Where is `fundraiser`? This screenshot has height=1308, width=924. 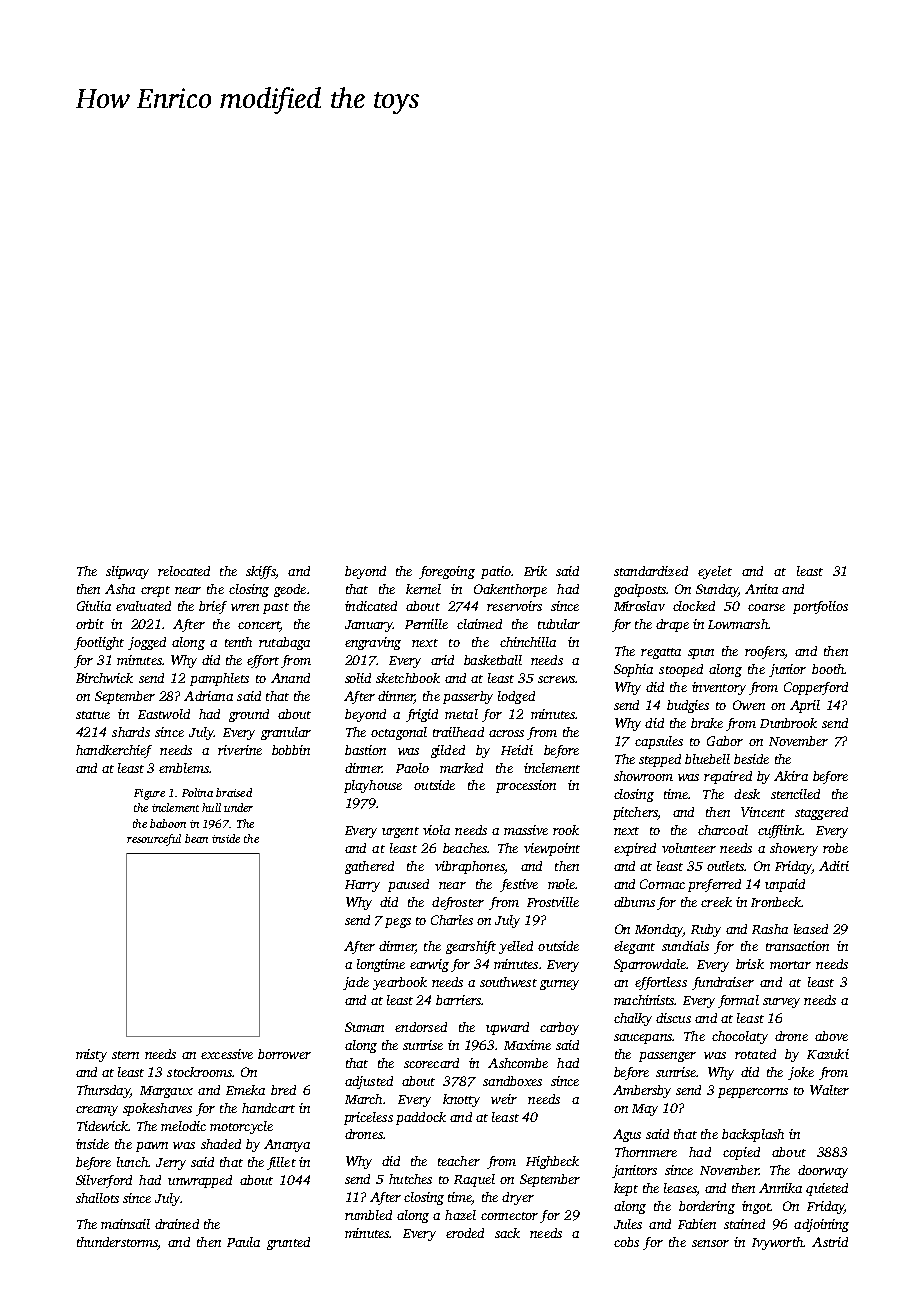
fundraiser is located at coordinates (723, 983).
